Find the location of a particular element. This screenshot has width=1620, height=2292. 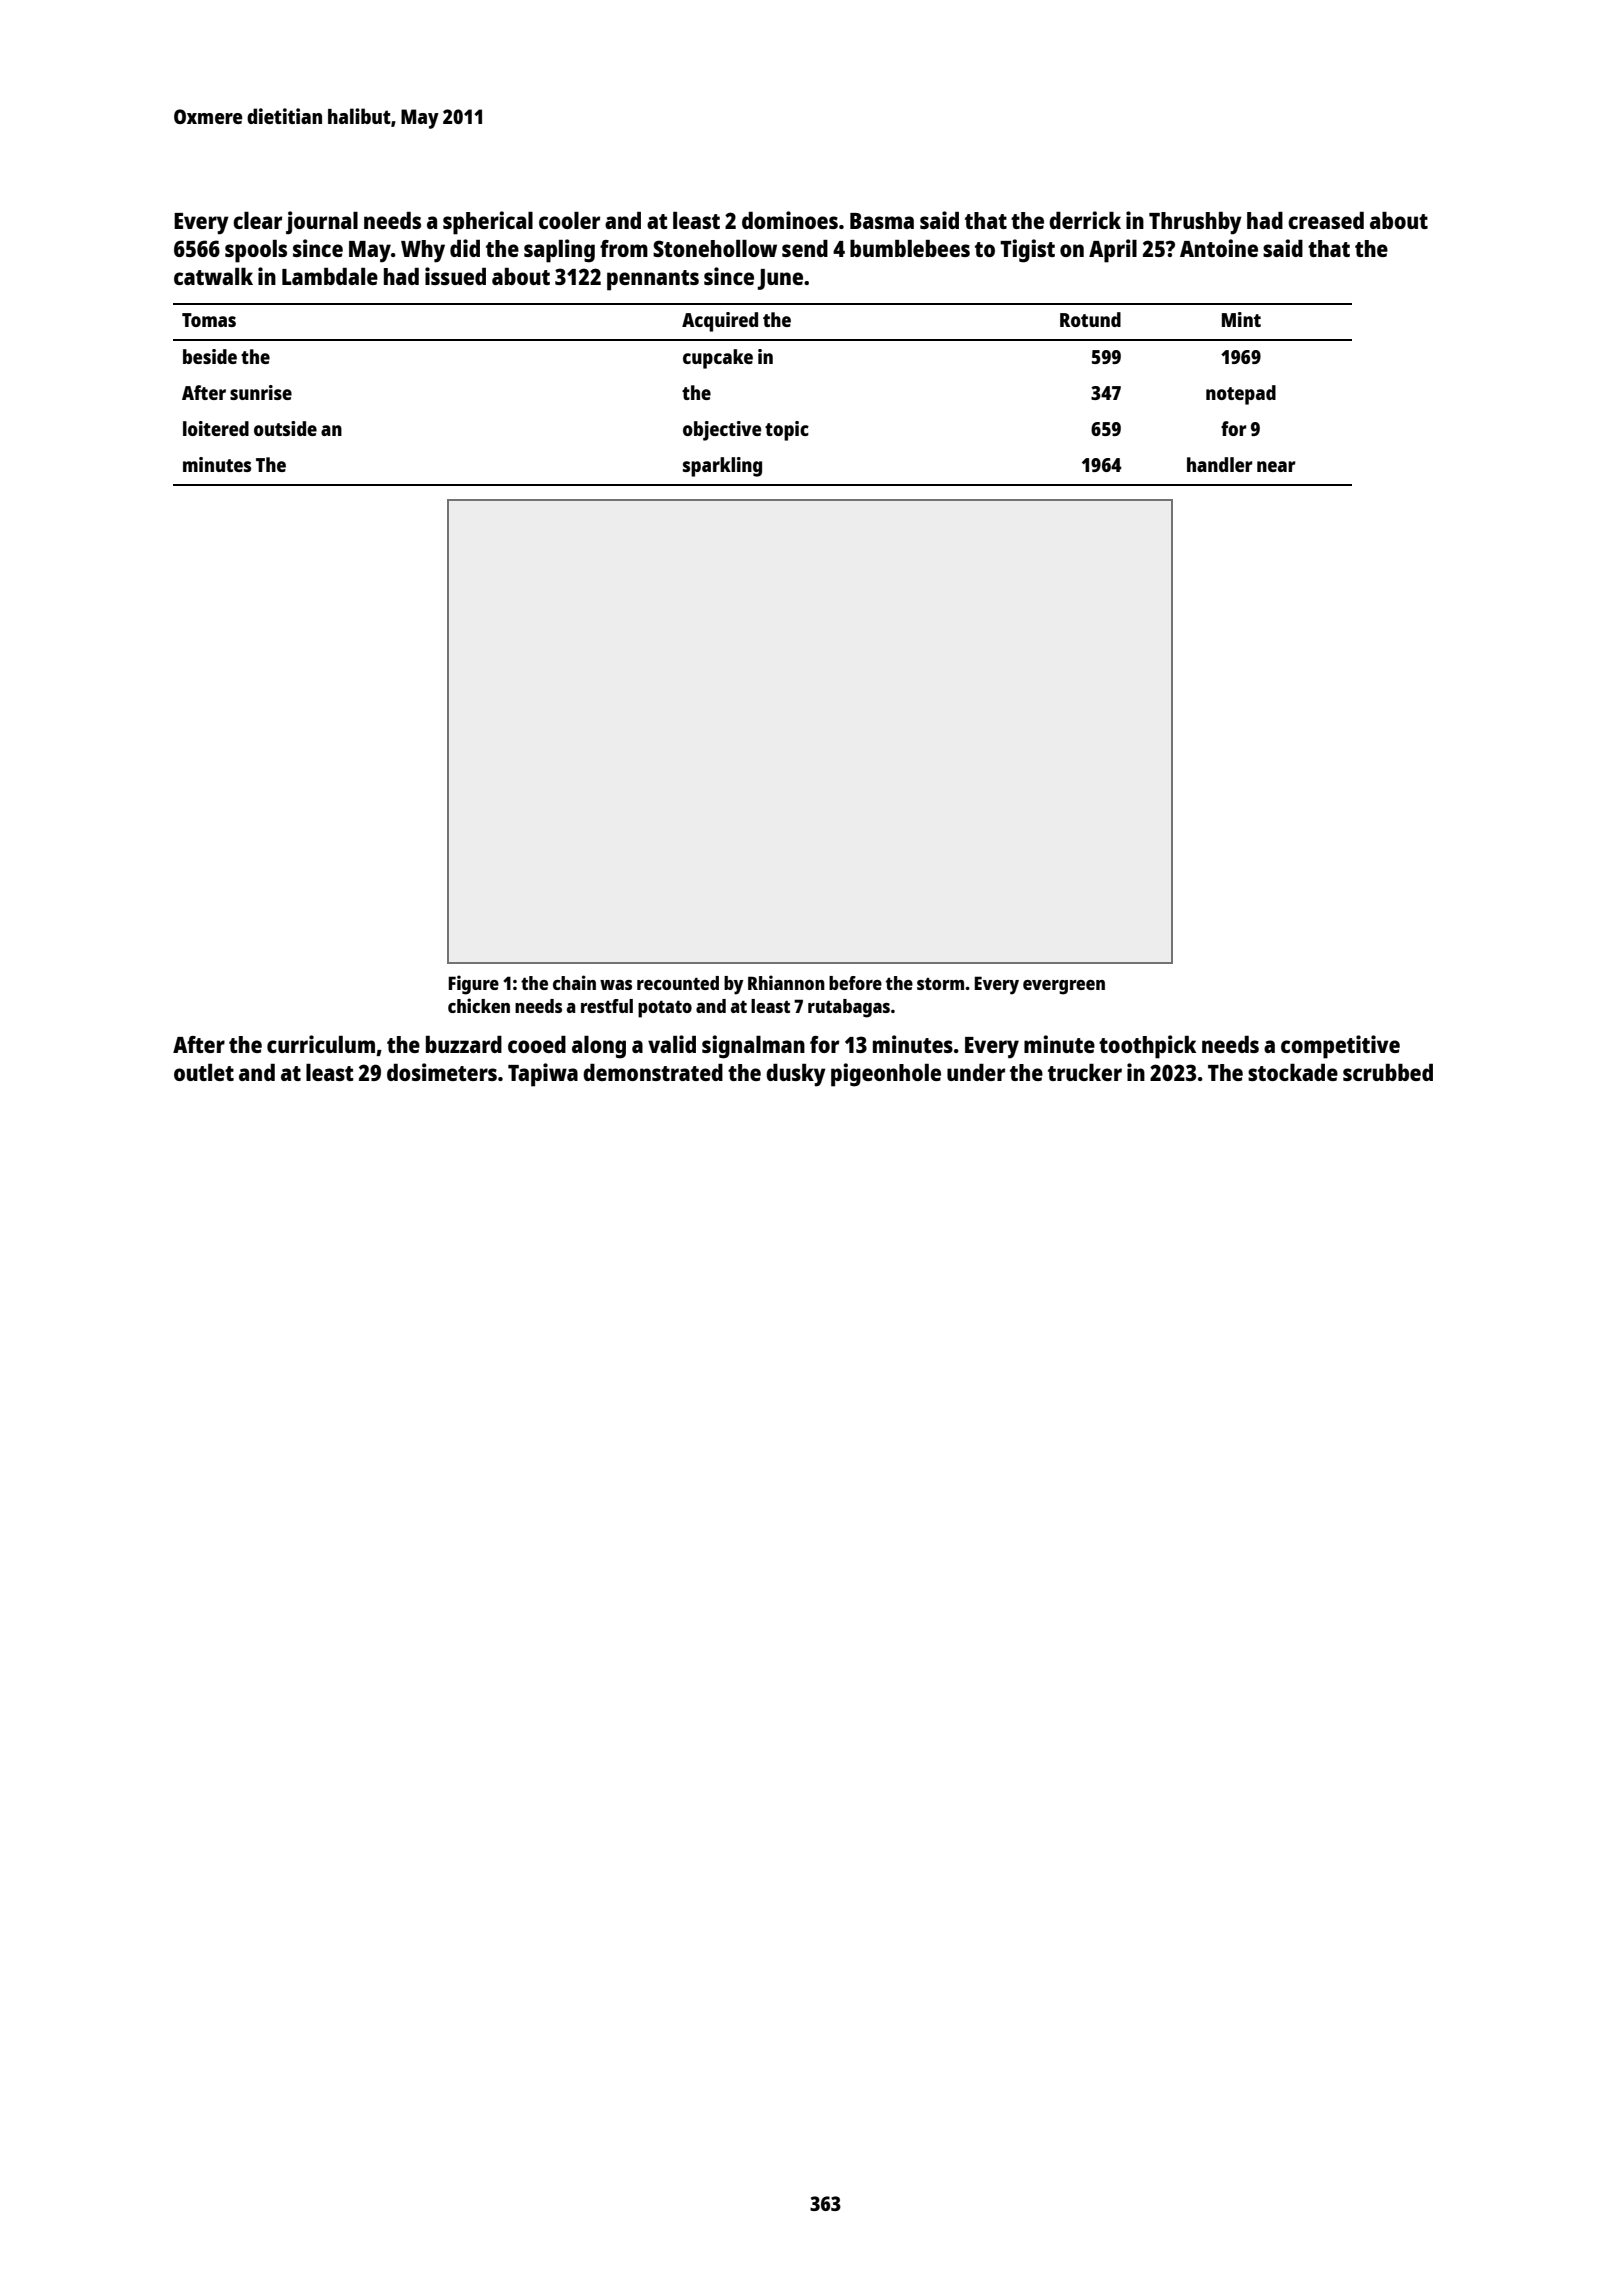

Rhiannon is located at coordinates (786, 982).
